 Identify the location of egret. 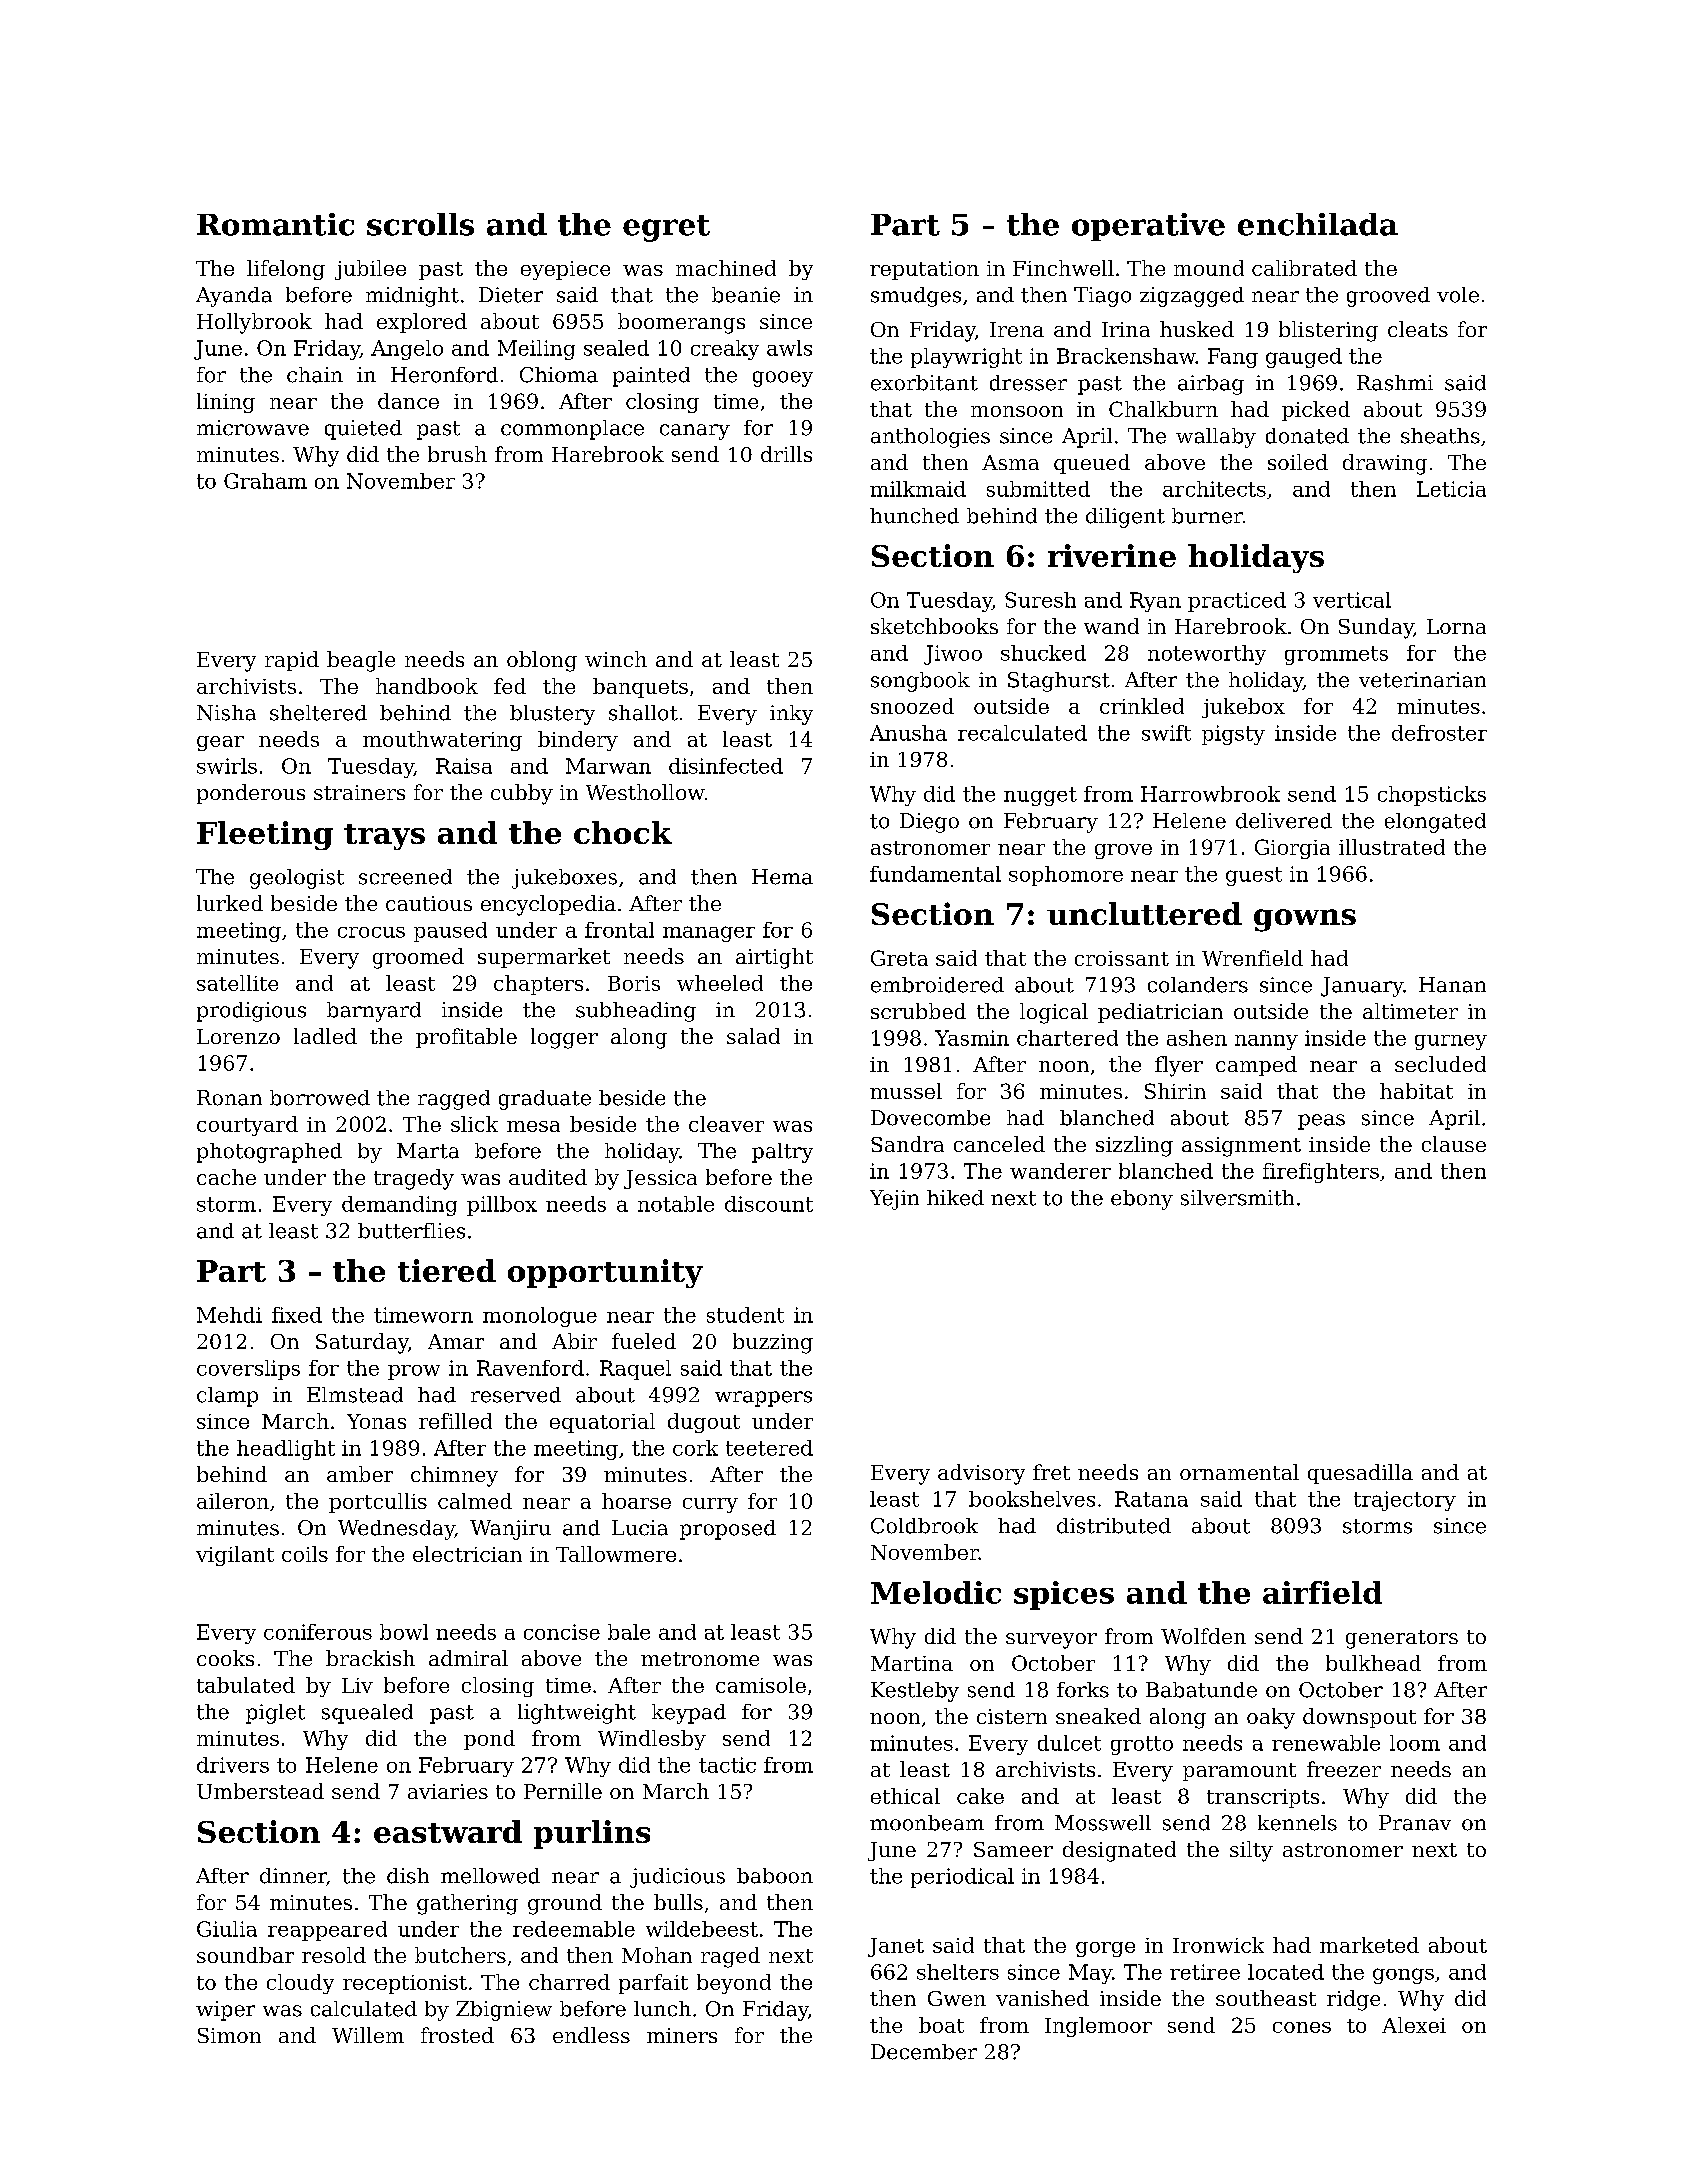
(666, 228).
